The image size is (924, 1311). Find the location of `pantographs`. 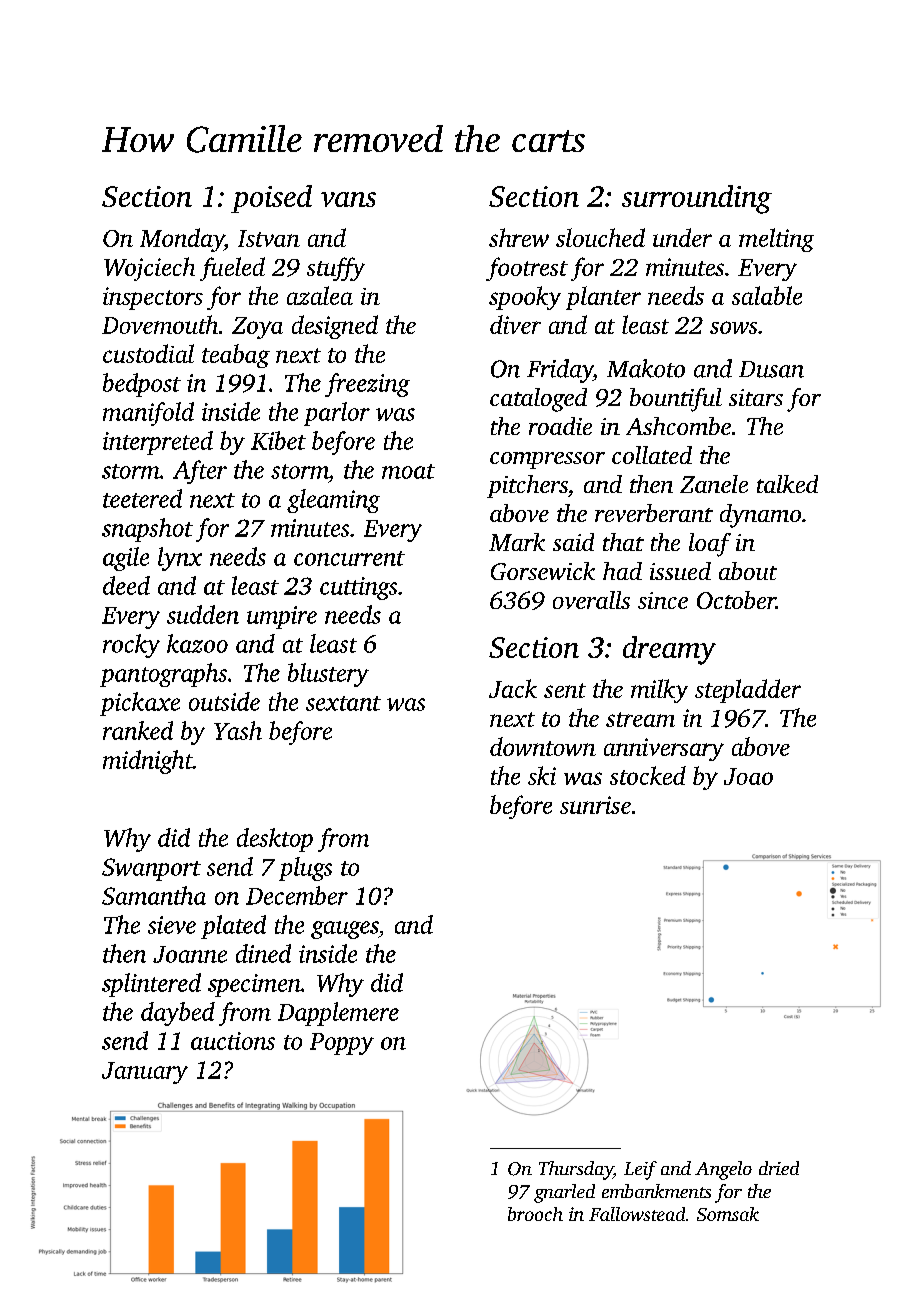

pantographs is located at coordinates (163, 675).
